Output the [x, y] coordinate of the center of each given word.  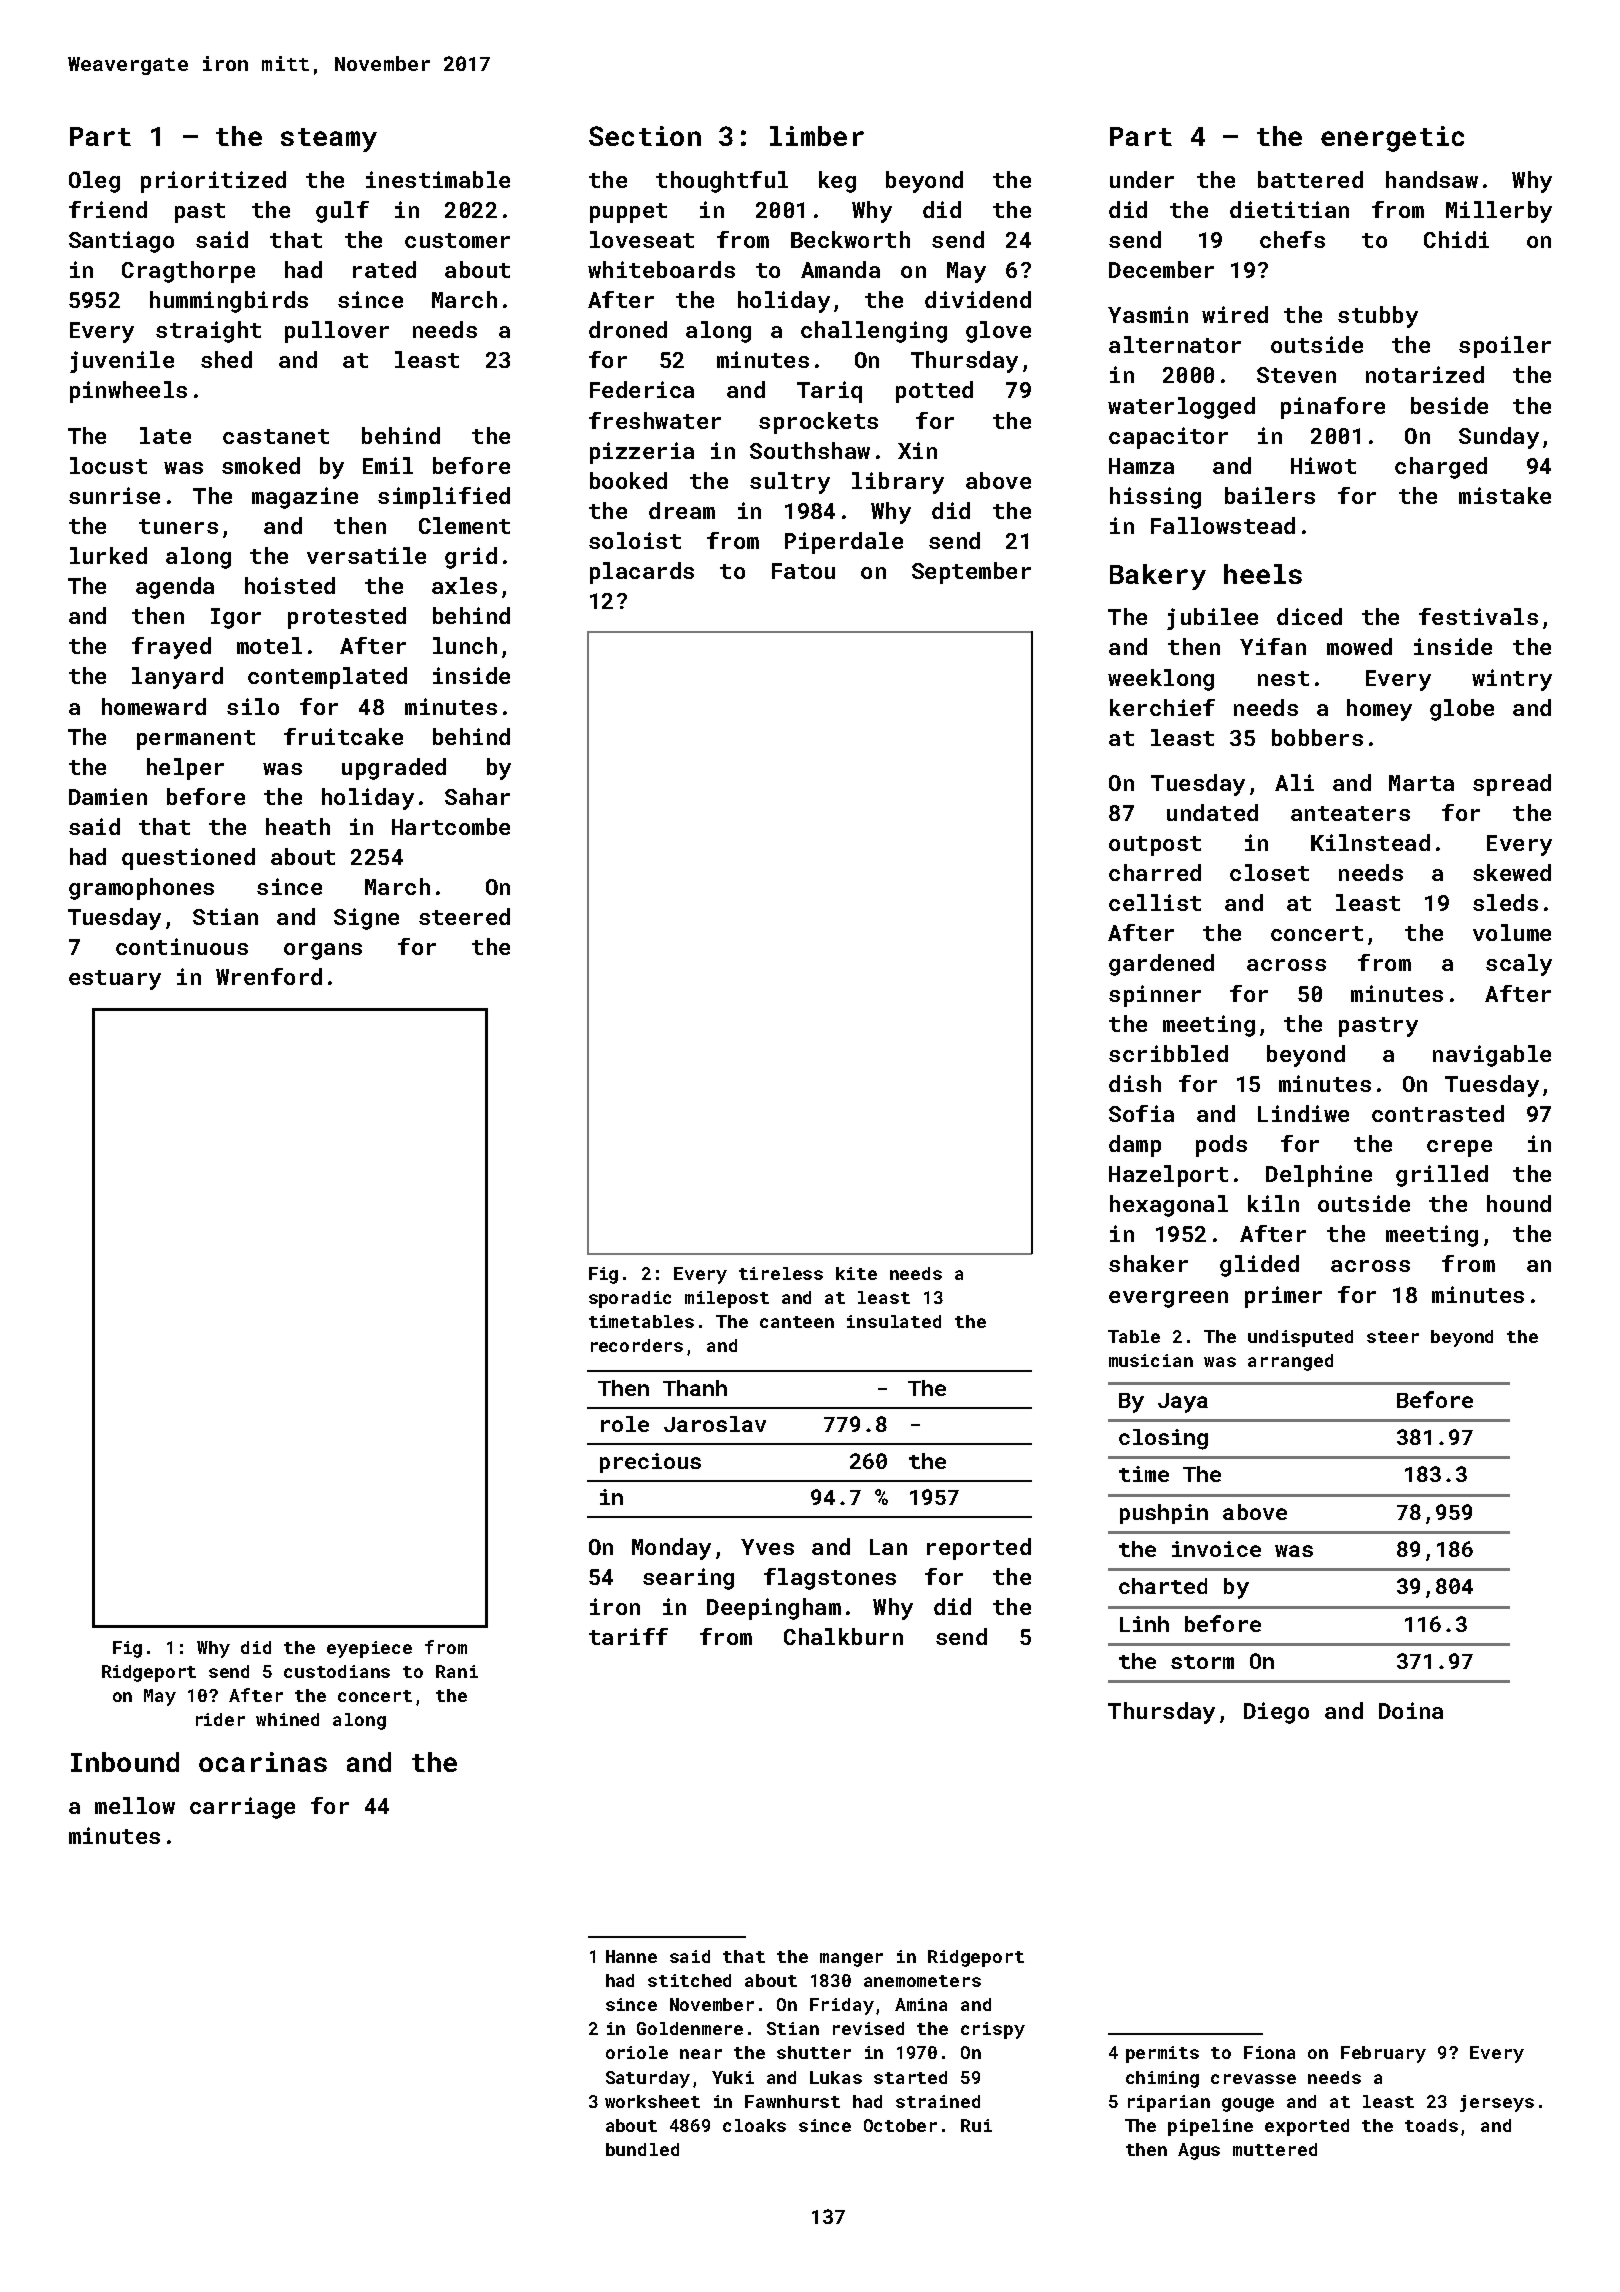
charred [1155, 872]
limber [817, 136]
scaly [1519, 965]
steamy [329, 140]
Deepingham [774, 1609]
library [898, 483]
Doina [1411, 1710]
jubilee [1212, 619]
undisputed [1300, 1338]
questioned [188, 859]
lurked [108, 555]
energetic [1392, 139]
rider [220, 1719]
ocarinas [263, 1762]
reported [979, 1549]
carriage [242, 1808]
